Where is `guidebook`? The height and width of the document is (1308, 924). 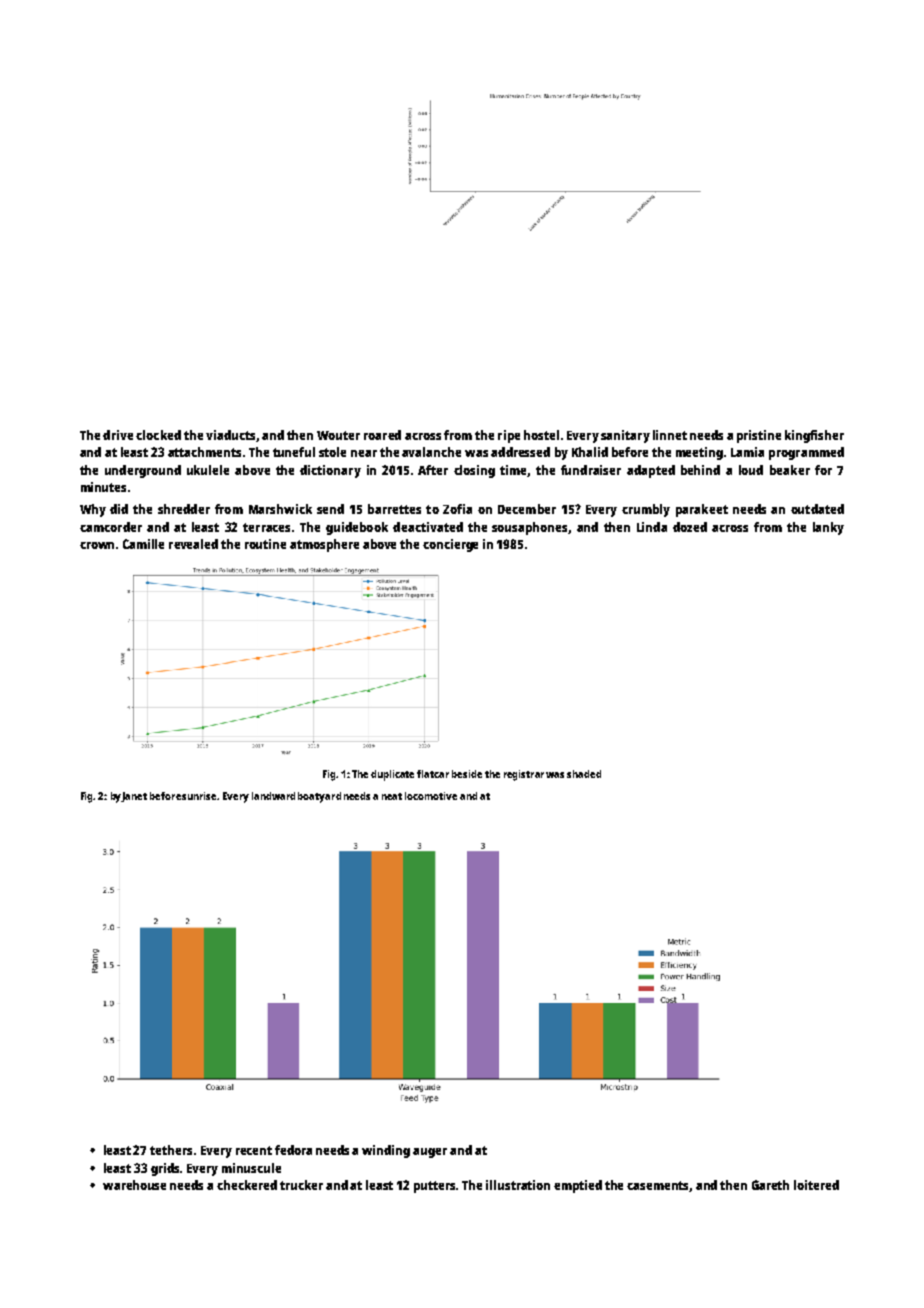 guidebook is located at coordinates (357, 528).
